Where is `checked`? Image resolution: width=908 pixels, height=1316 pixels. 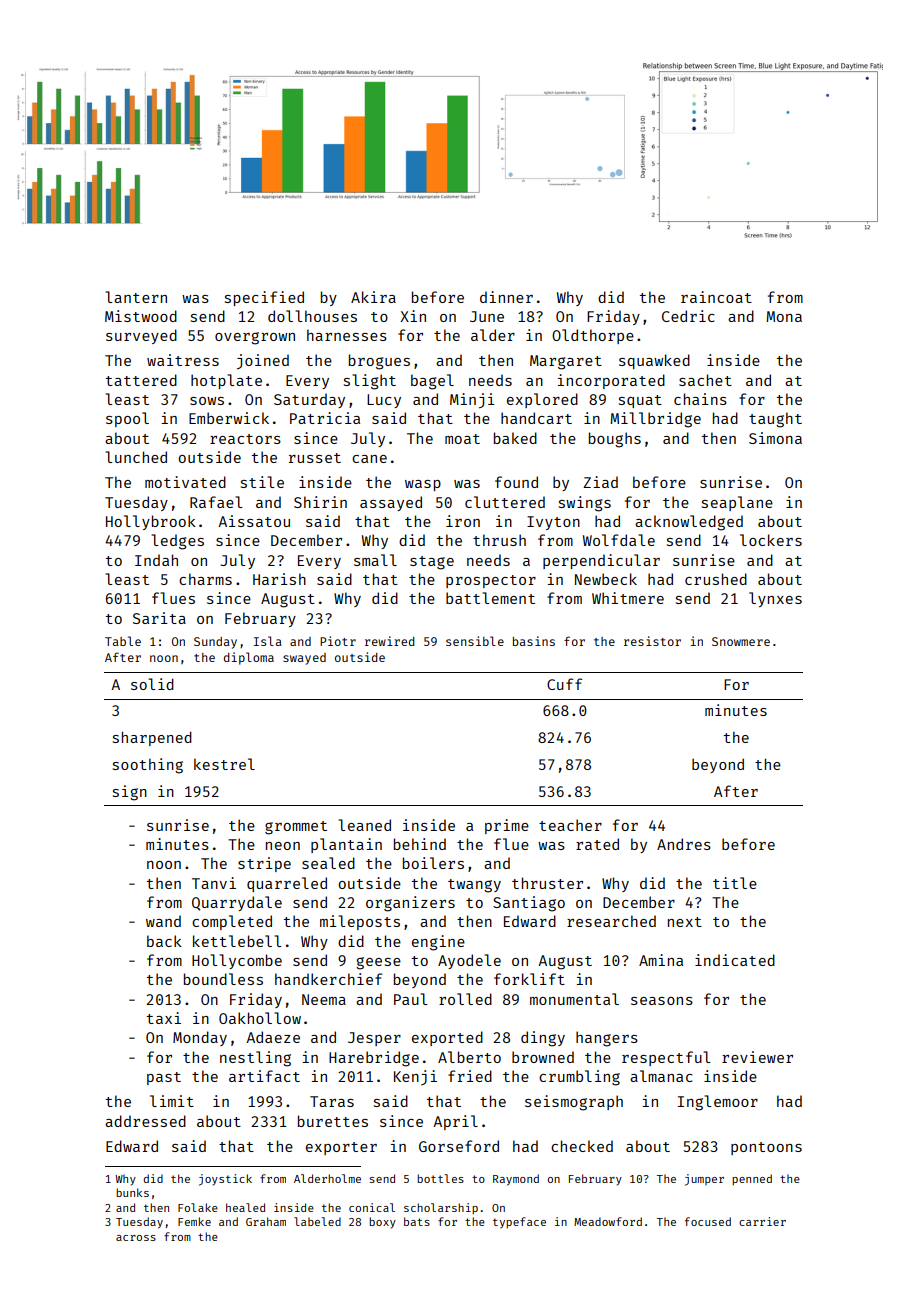
checked is located at coordinates (582, 1146).
